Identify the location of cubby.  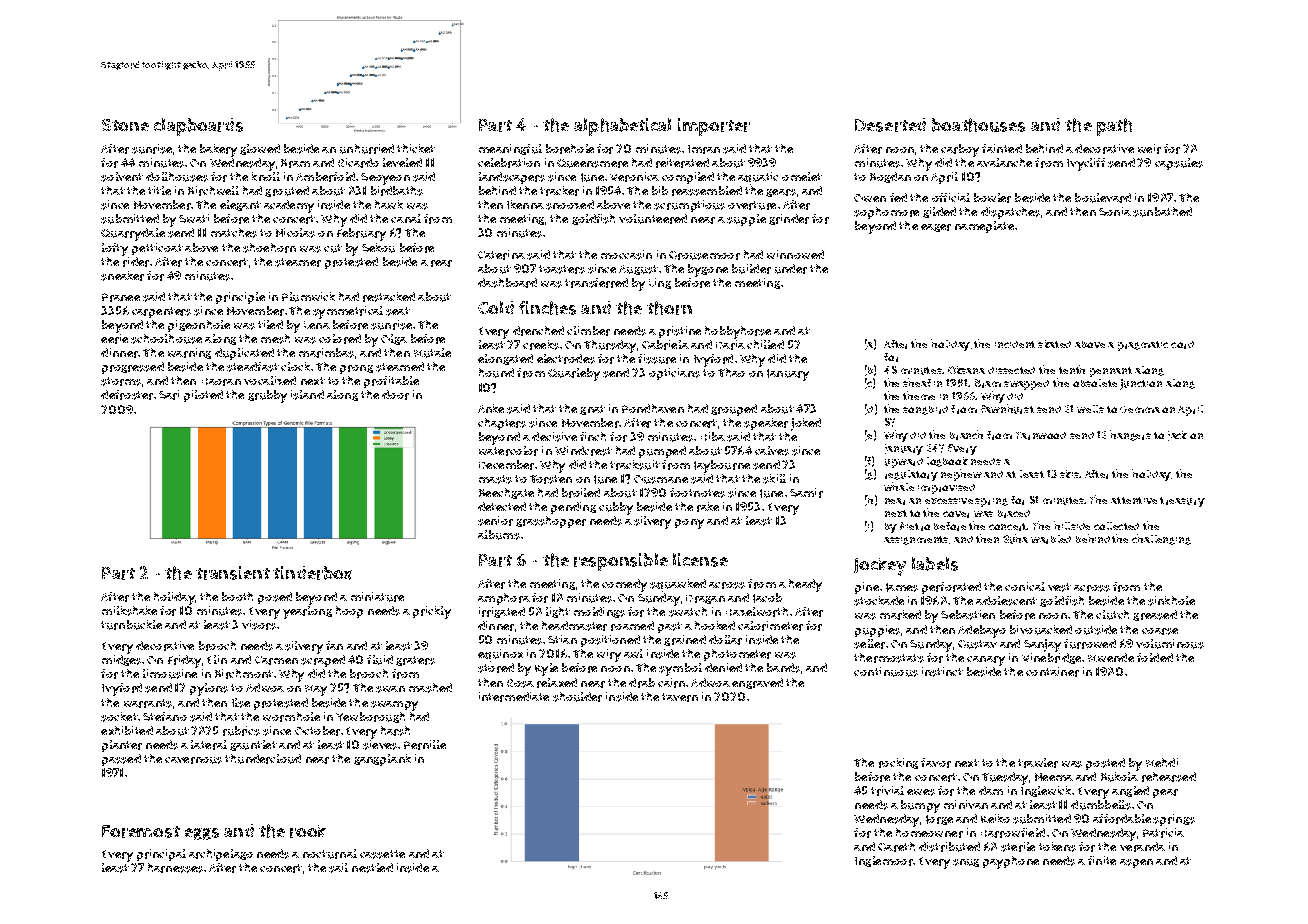
(616, 508).
